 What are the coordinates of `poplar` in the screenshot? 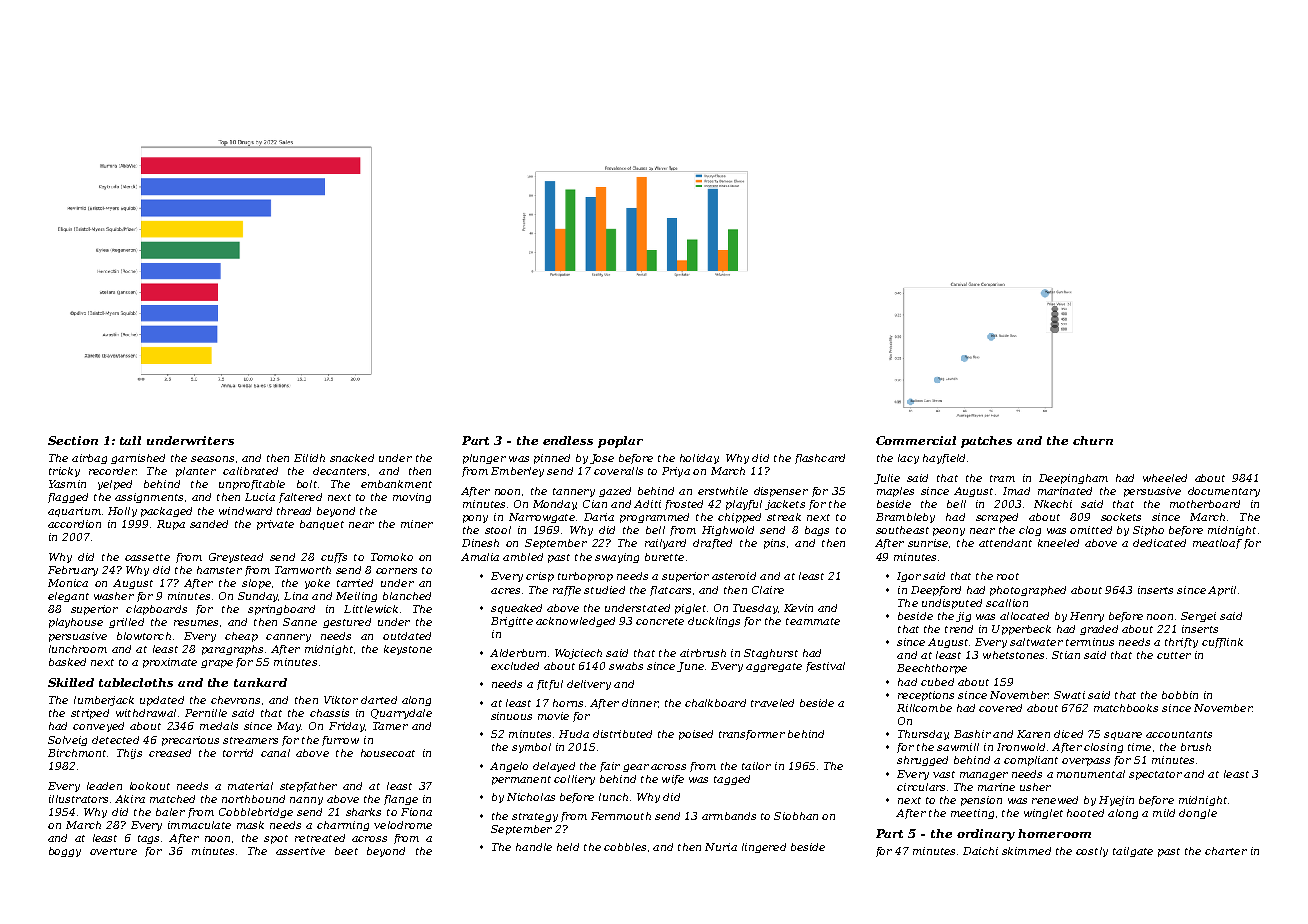 It's located at (620, 442).
